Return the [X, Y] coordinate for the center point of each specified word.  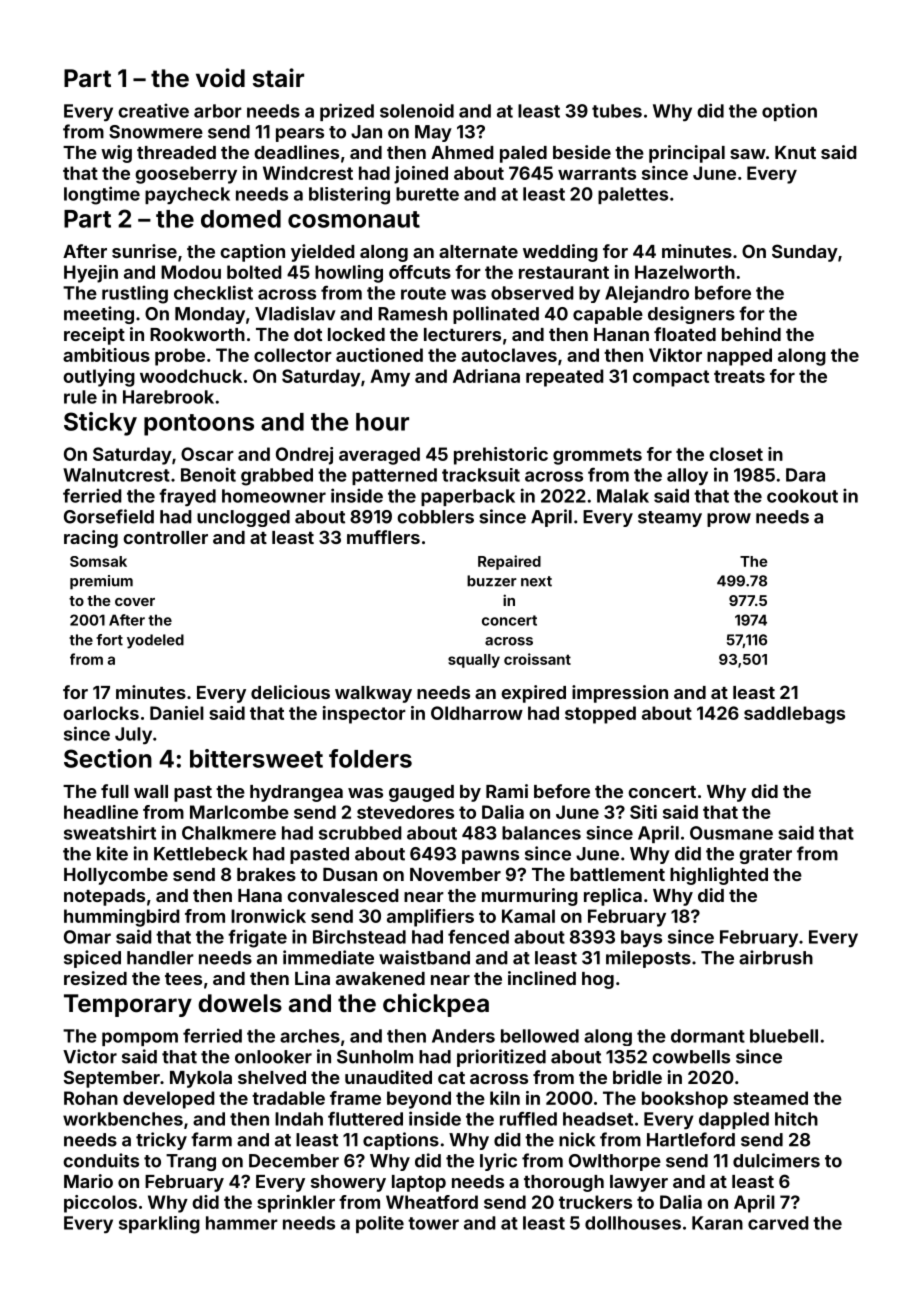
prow [729, 520]
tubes [617, 111]
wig [116, 154]
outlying [99, 378]
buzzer [492, 581]
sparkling [159, 1225]
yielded [323, 253]
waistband [424, 957]
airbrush [776, 957]
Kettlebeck [201, 854]
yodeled [155, 641]
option [789, 112]
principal [687, 154]
